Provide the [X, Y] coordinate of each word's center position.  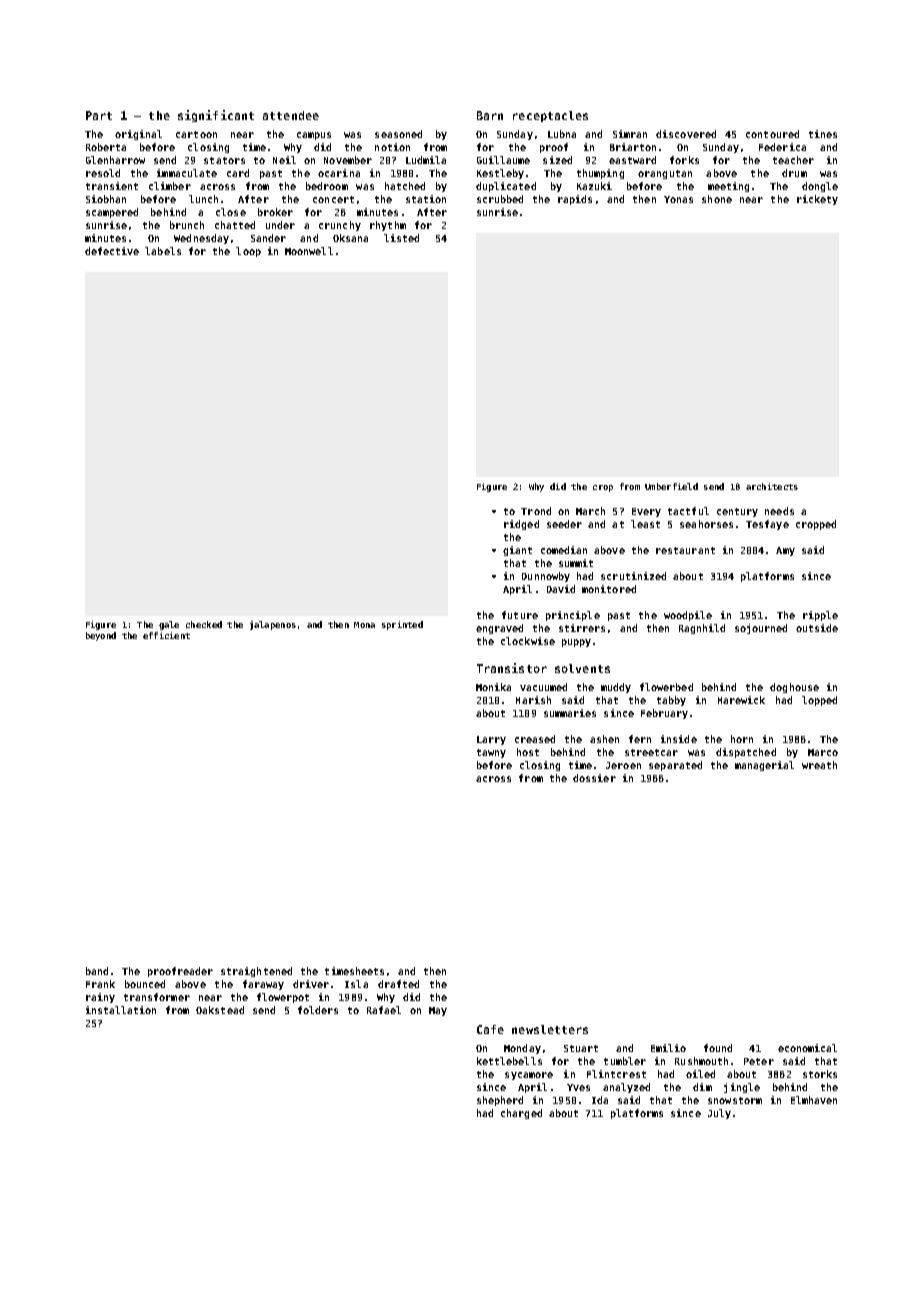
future [520, 615]
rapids [575, 200]
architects [772, 486]
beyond [101, 636]
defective [112, 251]
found [718, 1048]
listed [401, 238]
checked [204, 624]
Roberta [106, 147]
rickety [817, 200]
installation [121, 1010]
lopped [819, 701]
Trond [536, 511]
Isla [356, 984]
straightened [256, 972]
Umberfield [671, 486]
